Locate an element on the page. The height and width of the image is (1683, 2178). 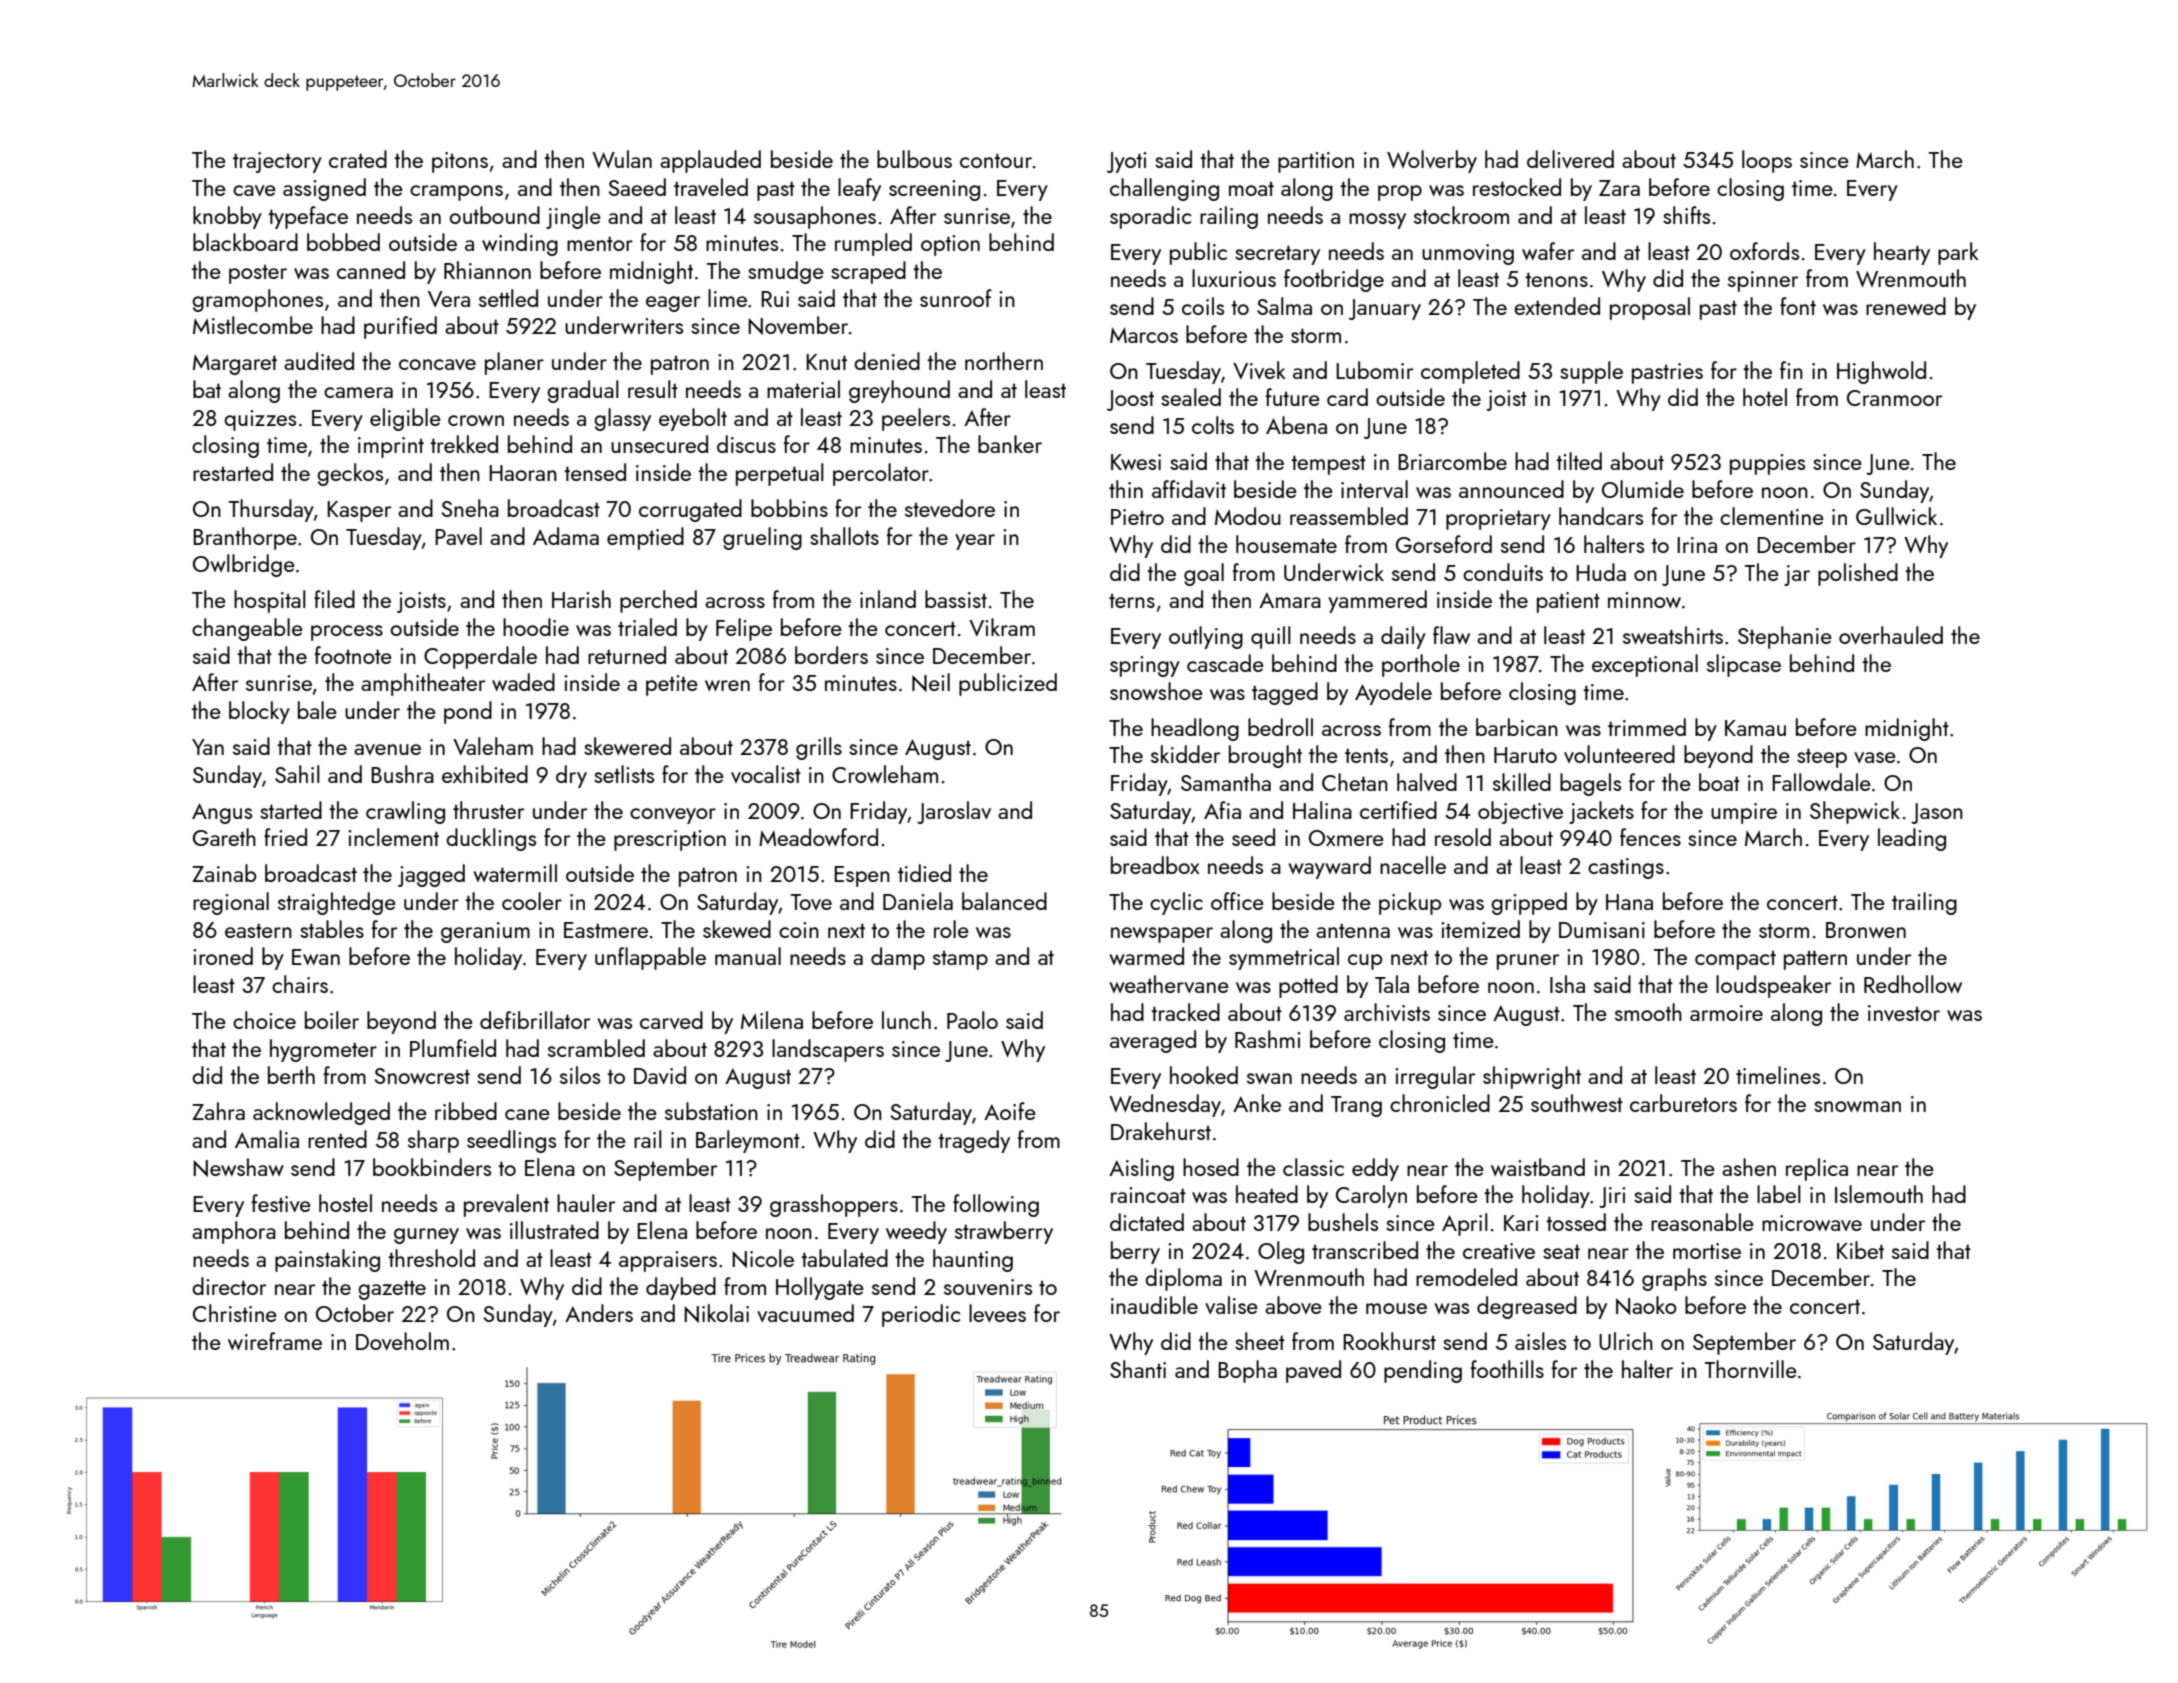
audited is located at coordinates (319, 361).
